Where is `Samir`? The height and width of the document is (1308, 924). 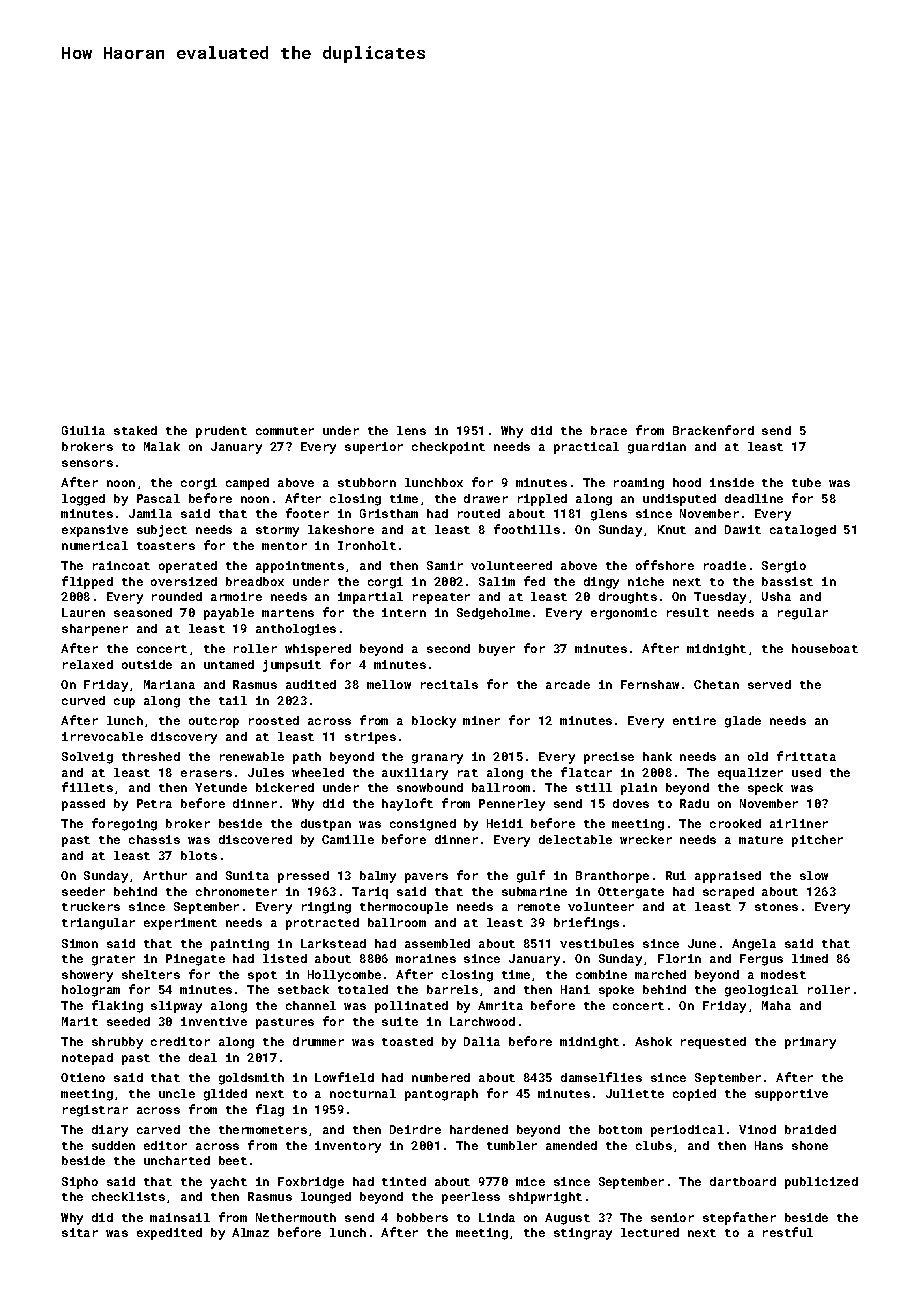 Samir is located at coordinates (445, 565).
